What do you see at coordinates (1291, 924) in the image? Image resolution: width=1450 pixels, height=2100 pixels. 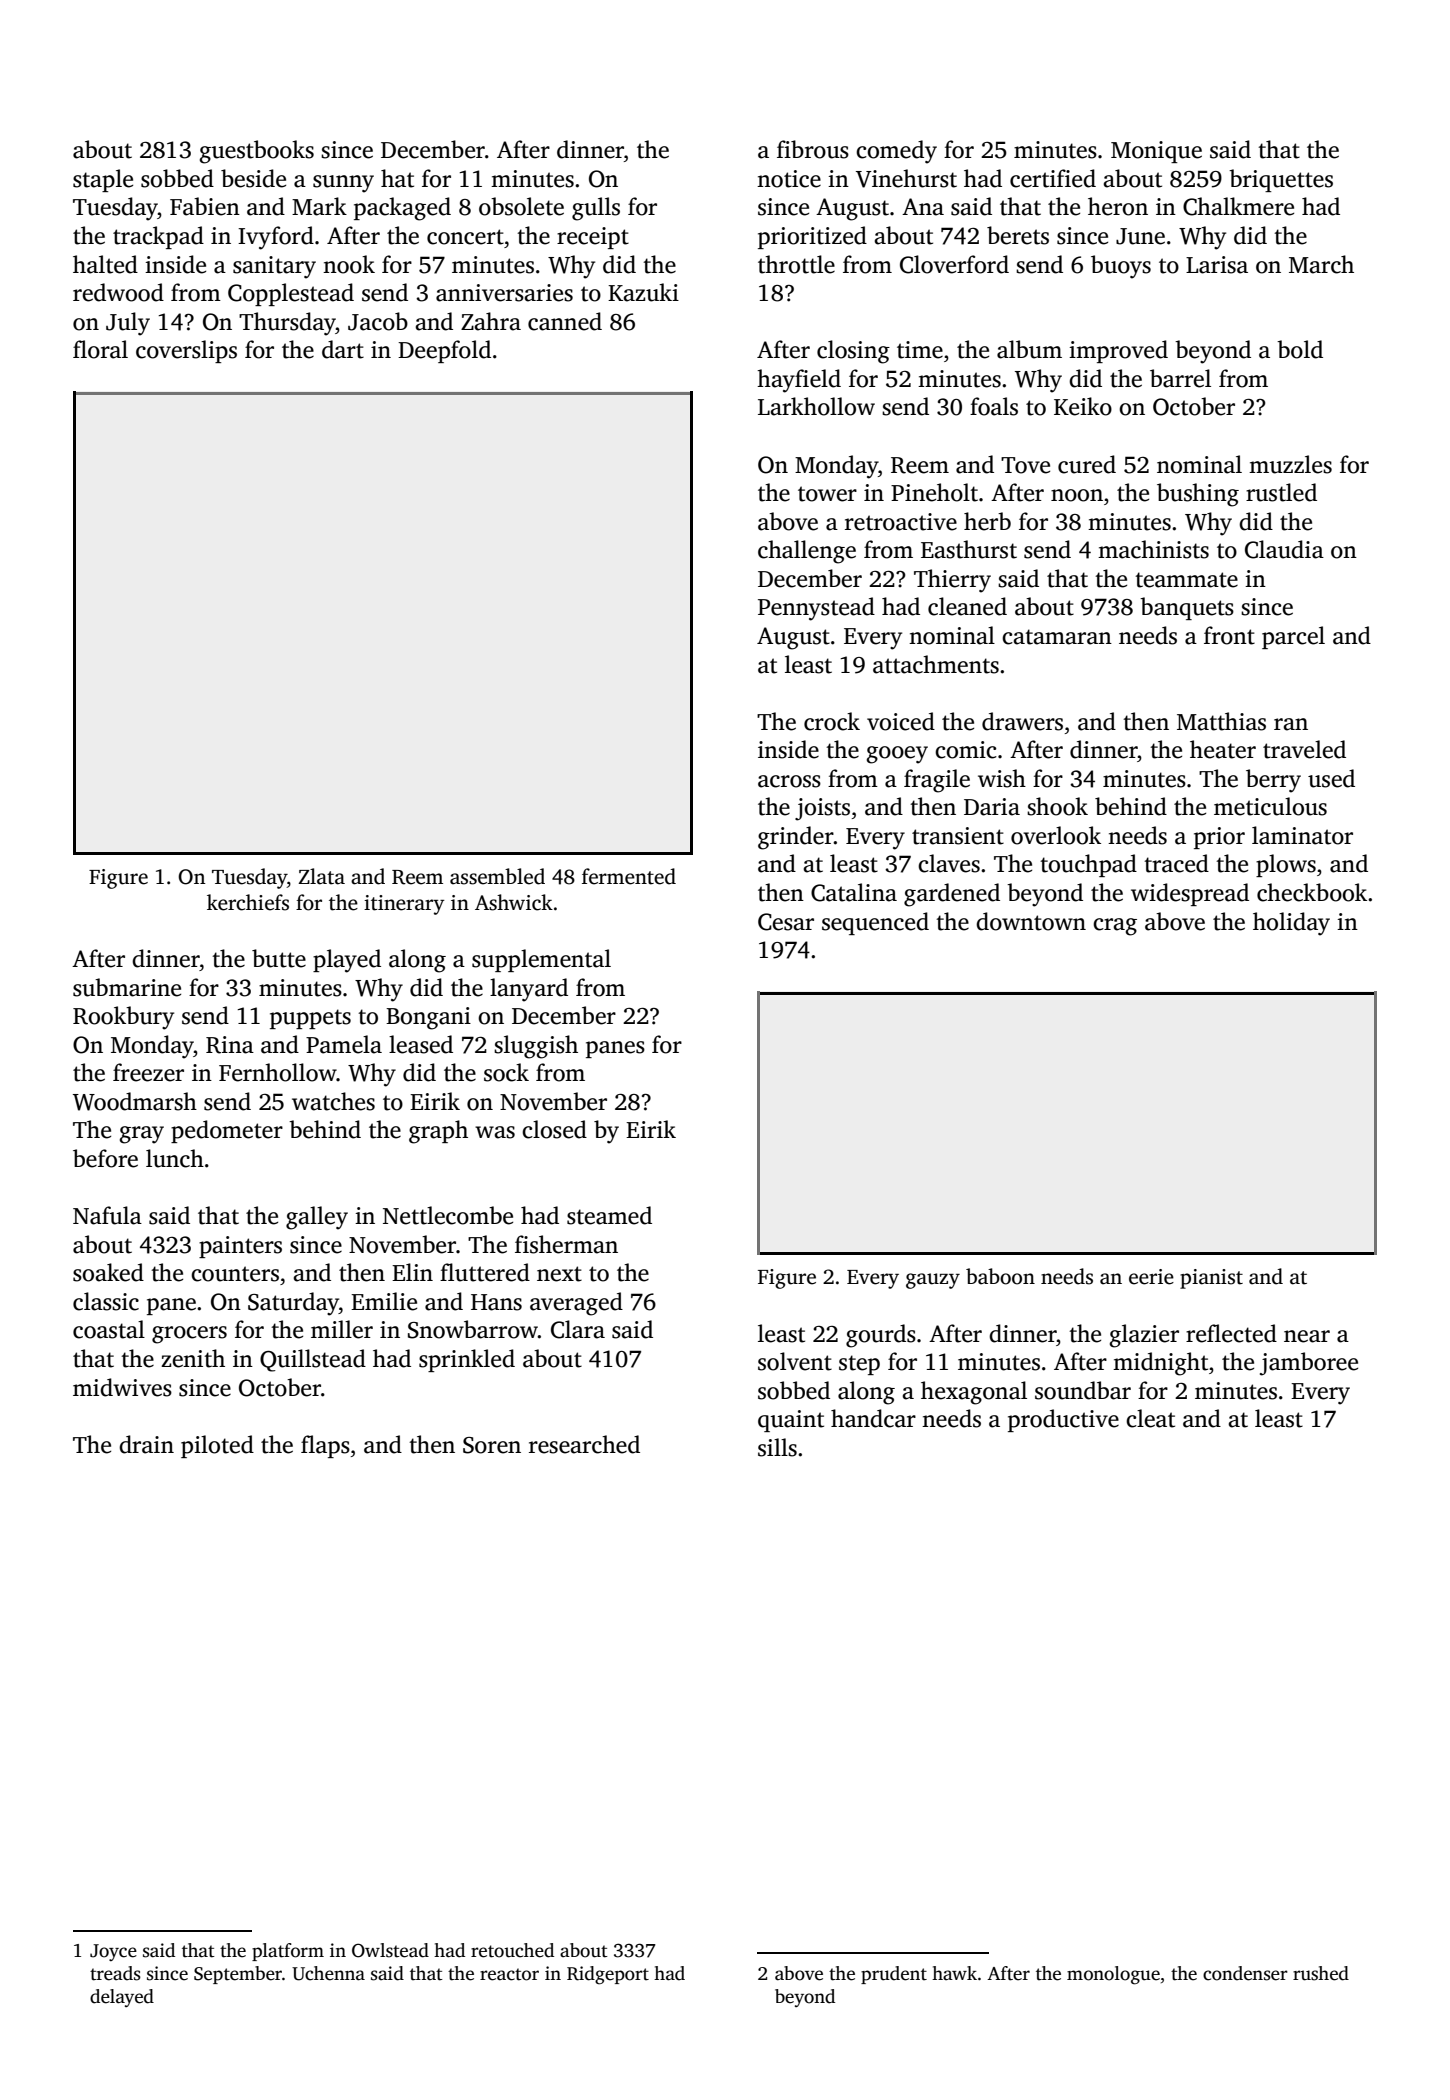 I see `holiday` at bounding box center [1291, 924].
